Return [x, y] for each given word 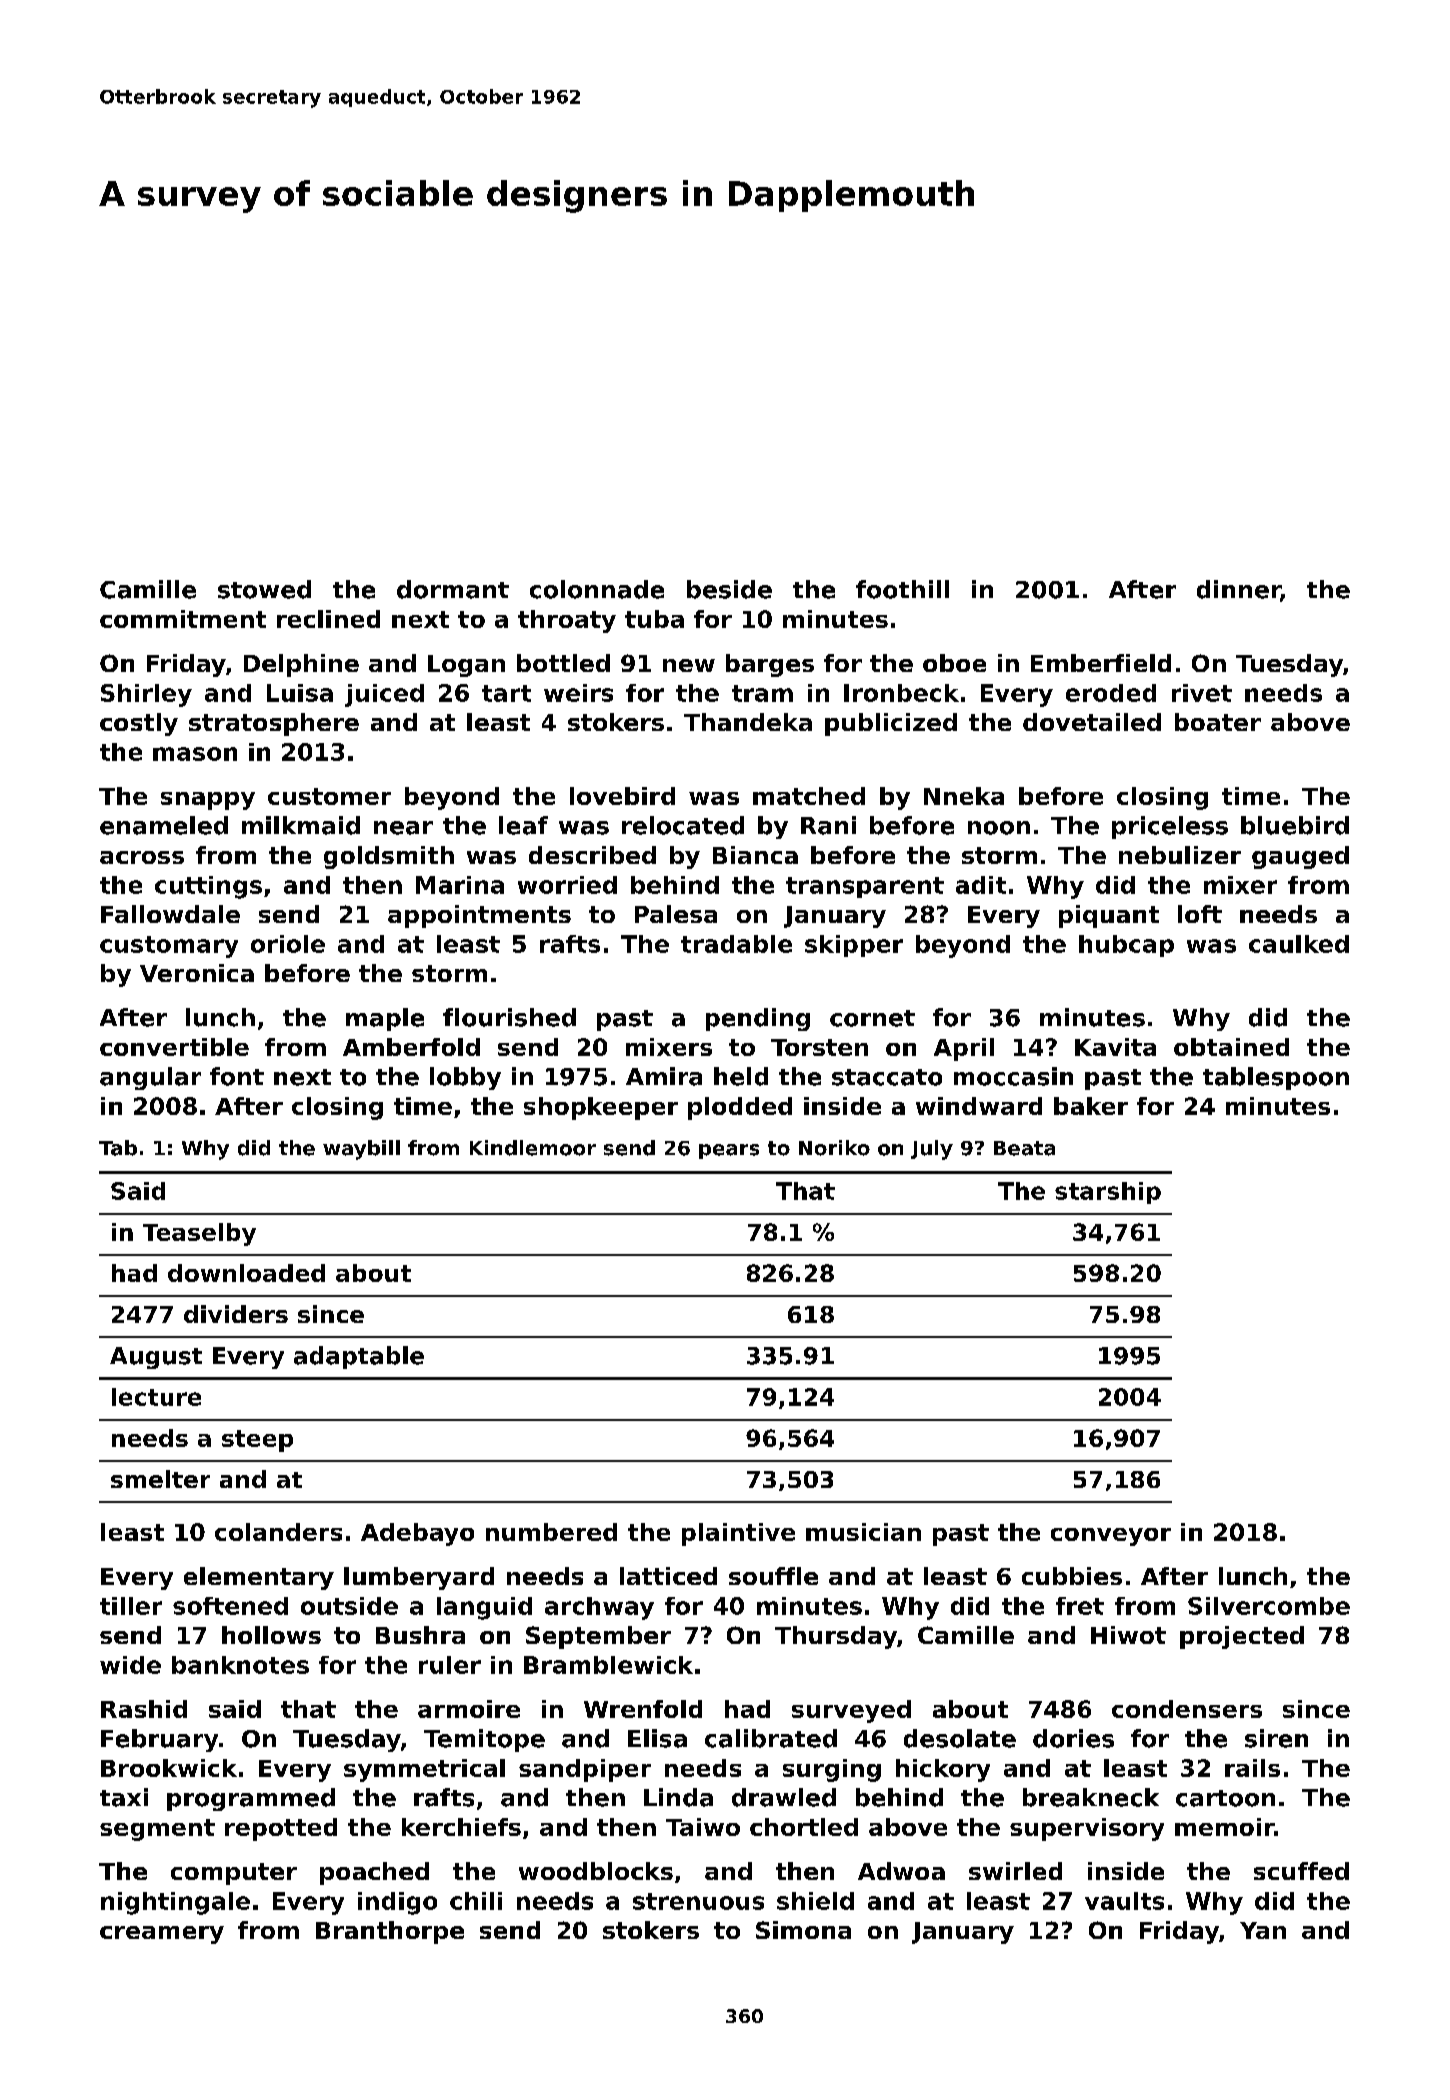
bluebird [1295, 825]
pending [758, 1019]
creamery [162, 1935]
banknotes [240, 1665]
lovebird [622, 796]
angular [150, 1078]
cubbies [1072, 1576]
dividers [236, 1314]
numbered [551, 1532]
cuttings [208, 887]
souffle [773, 1576]
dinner [1239, 590]
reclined [328, 619]
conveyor [1111, 1537]
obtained [1231, 1047]
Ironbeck [901, 693]
